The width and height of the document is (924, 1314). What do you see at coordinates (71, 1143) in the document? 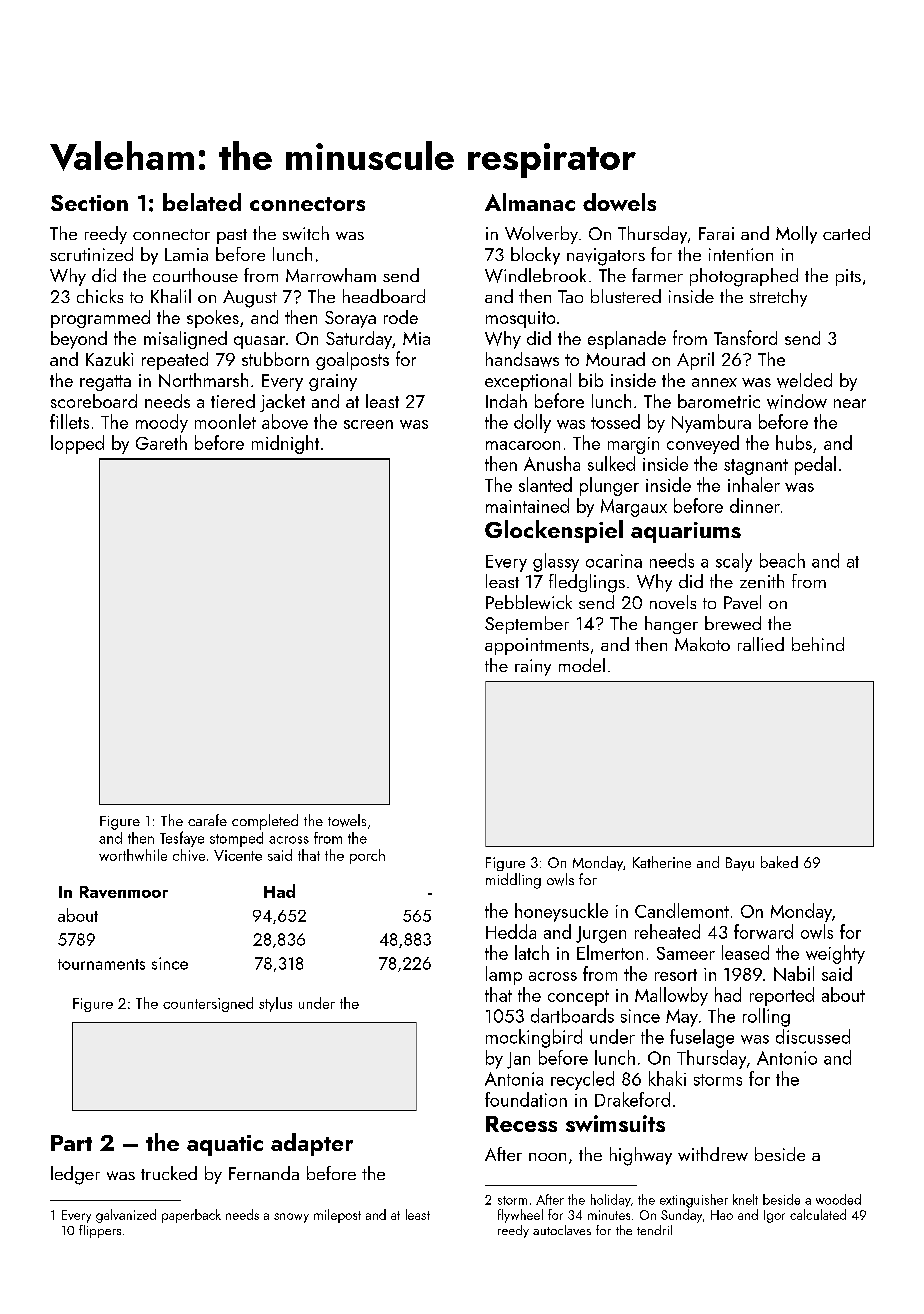
I see `Part` at bounding box center [71, 1143].
